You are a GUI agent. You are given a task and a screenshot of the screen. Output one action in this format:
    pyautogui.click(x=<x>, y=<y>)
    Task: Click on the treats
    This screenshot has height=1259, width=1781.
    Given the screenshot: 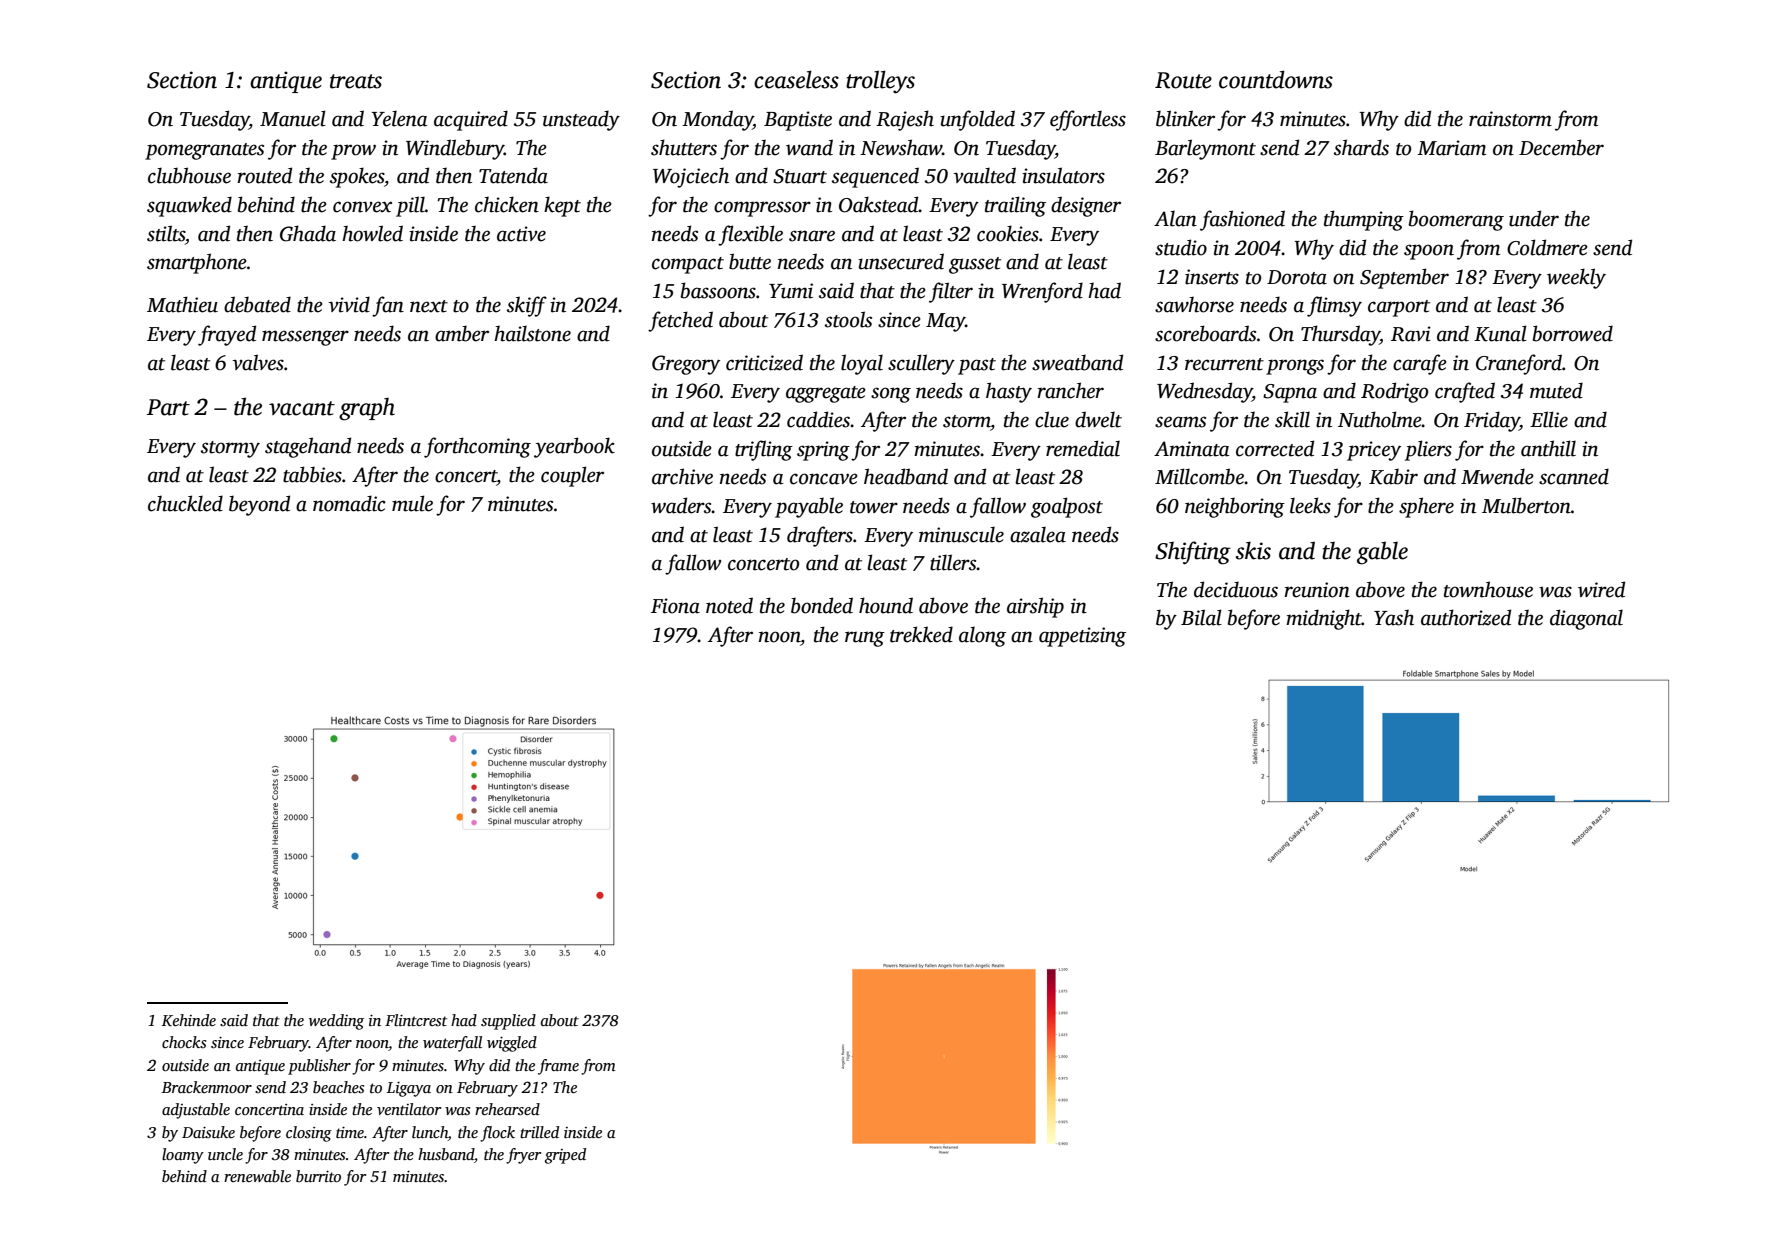 What is the action you would take?
    pyautogui.click(x=356, y=81)
